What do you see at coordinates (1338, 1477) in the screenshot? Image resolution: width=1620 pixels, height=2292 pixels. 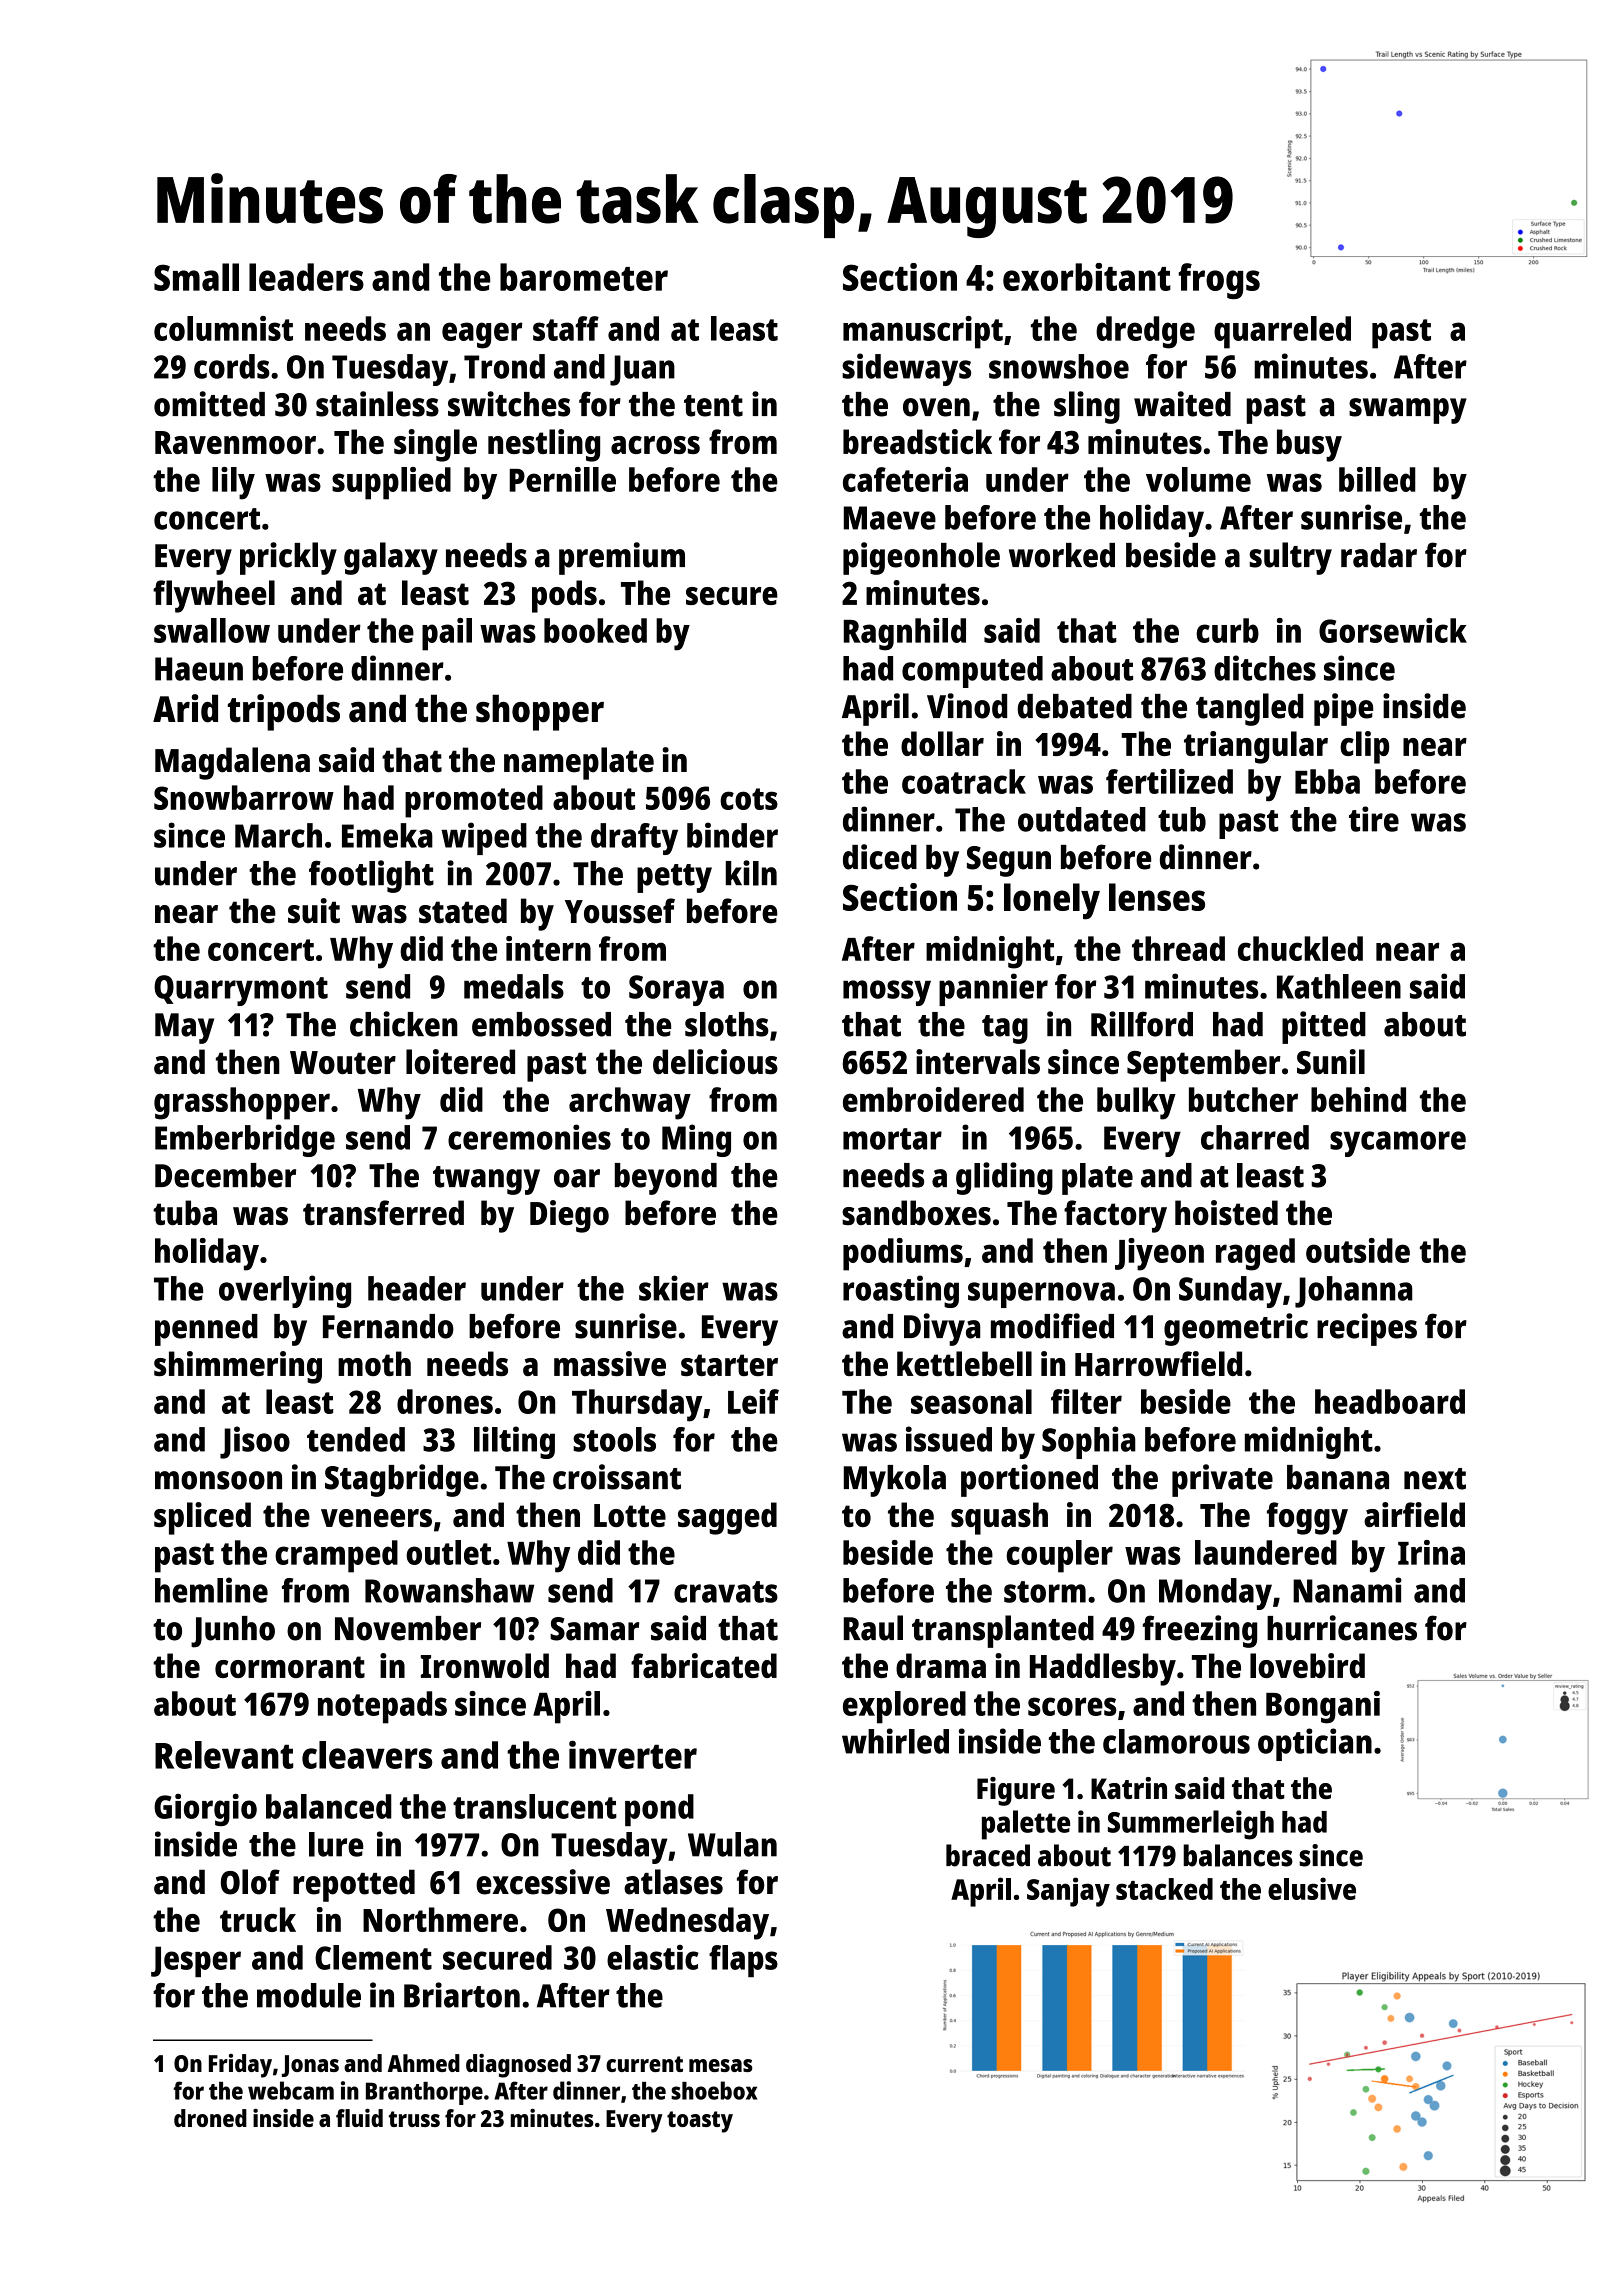 I see `banana` at bounding box center [1338, 1477].
